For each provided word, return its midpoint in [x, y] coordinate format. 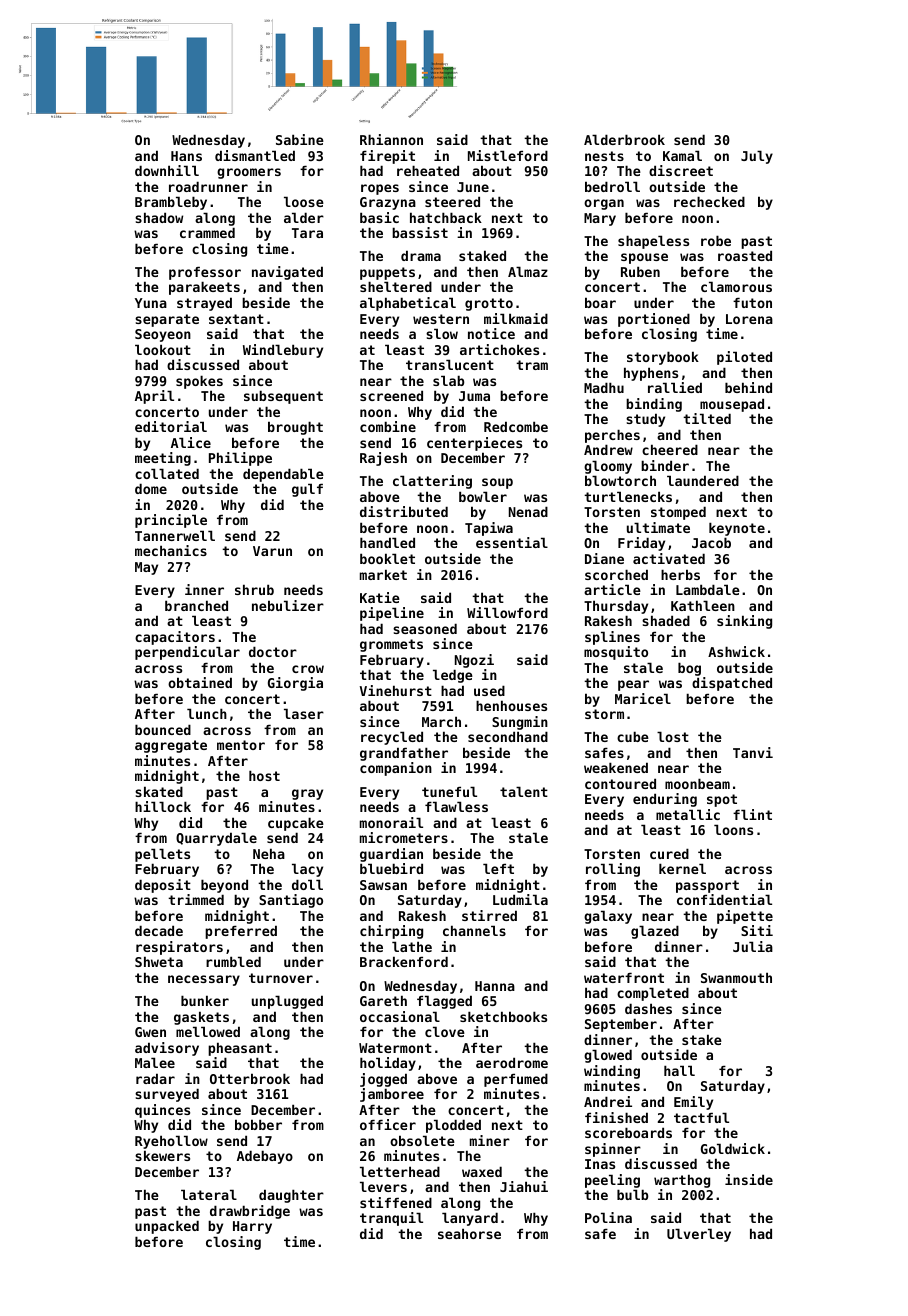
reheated [428, 170]
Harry [252, 1227]
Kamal [682, 155]
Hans [186, 156]
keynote [737, 529]
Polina [608, 1217]
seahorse [469, 1233]
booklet [387, 558]
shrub [254, 589]
